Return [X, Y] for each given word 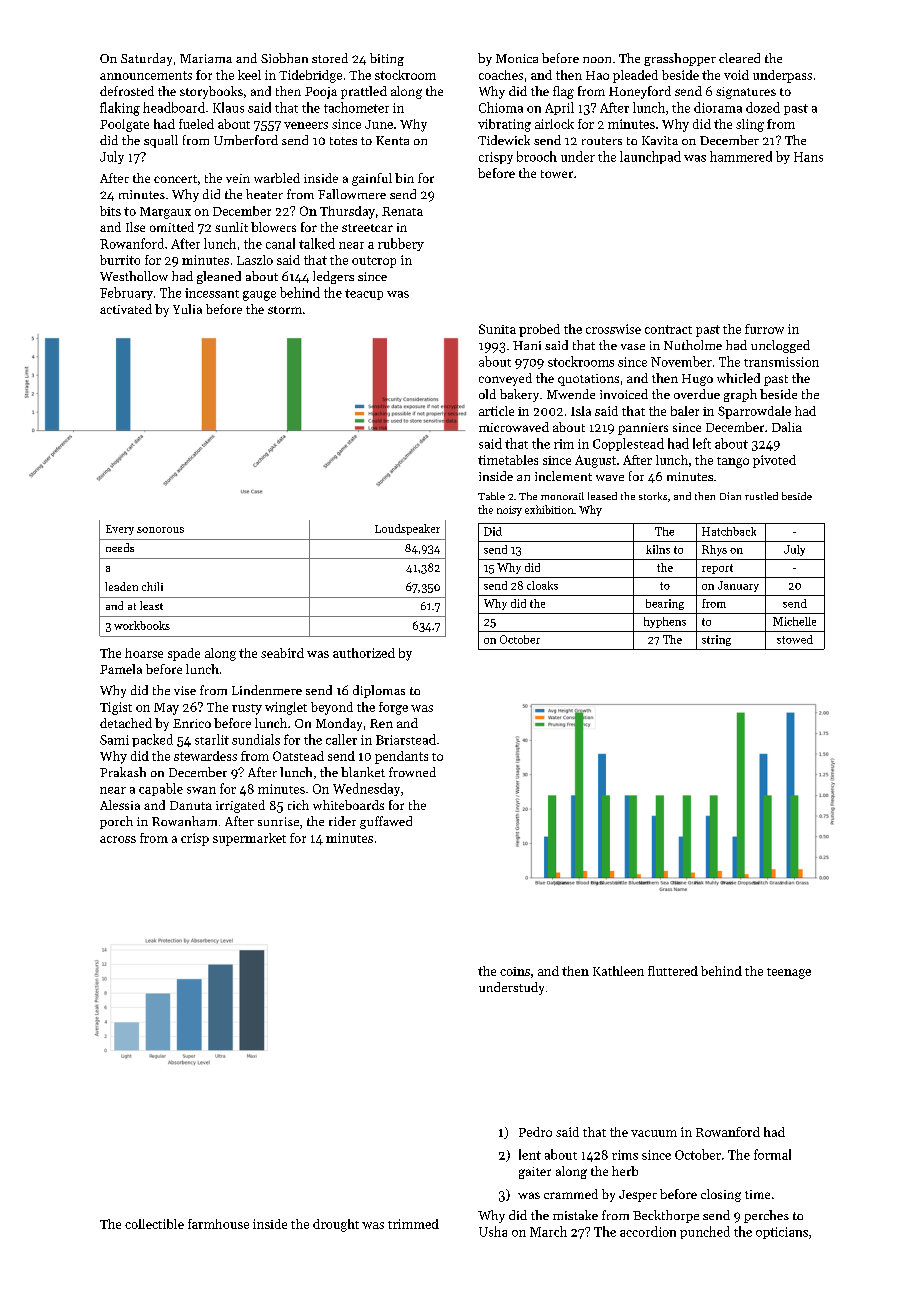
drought [336, 1225]
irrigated [240, 806]
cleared [739, 58]
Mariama [206, 58]
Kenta [392, 140]
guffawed [386, 822]
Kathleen [618, 971]
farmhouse [218, 1224]
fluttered [673, 971]
